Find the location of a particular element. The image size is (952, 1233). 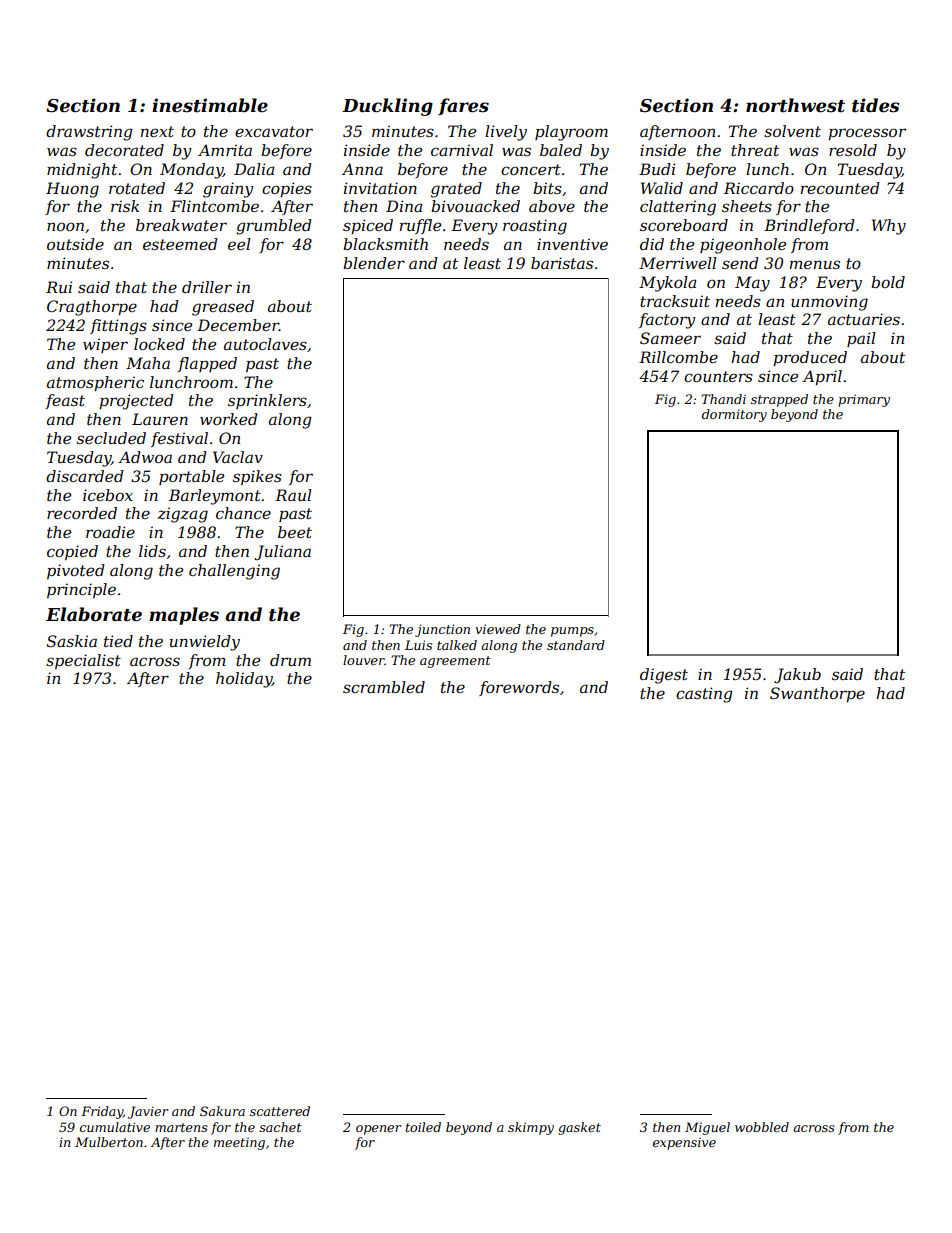

Rillcombe is located at coordinates (678, 357).
